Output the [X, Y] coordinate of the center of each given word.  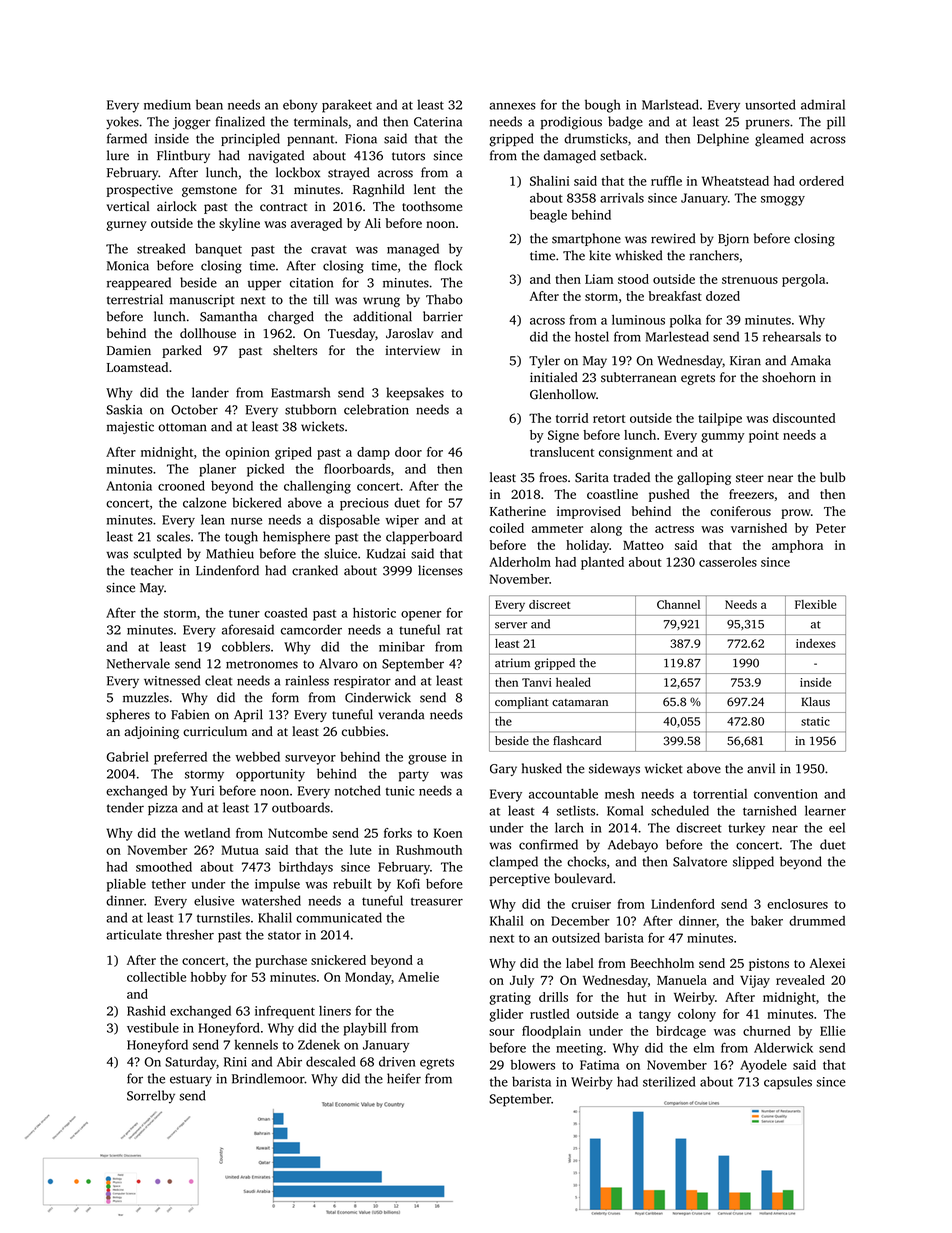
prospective [140, 190]
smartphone [586, 239]
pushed [669, 495]
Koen [448, 833]
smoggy [783, 201]
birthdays [306, 868]
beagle [548, 216]
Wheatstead [735, 181]
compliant [522, 703]
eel [837, 827]
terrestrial [135, 299]
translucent [562, 452]
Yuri [202, 791]
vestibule [153, 1028]
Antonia [129, 486]
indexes [816, 643]
